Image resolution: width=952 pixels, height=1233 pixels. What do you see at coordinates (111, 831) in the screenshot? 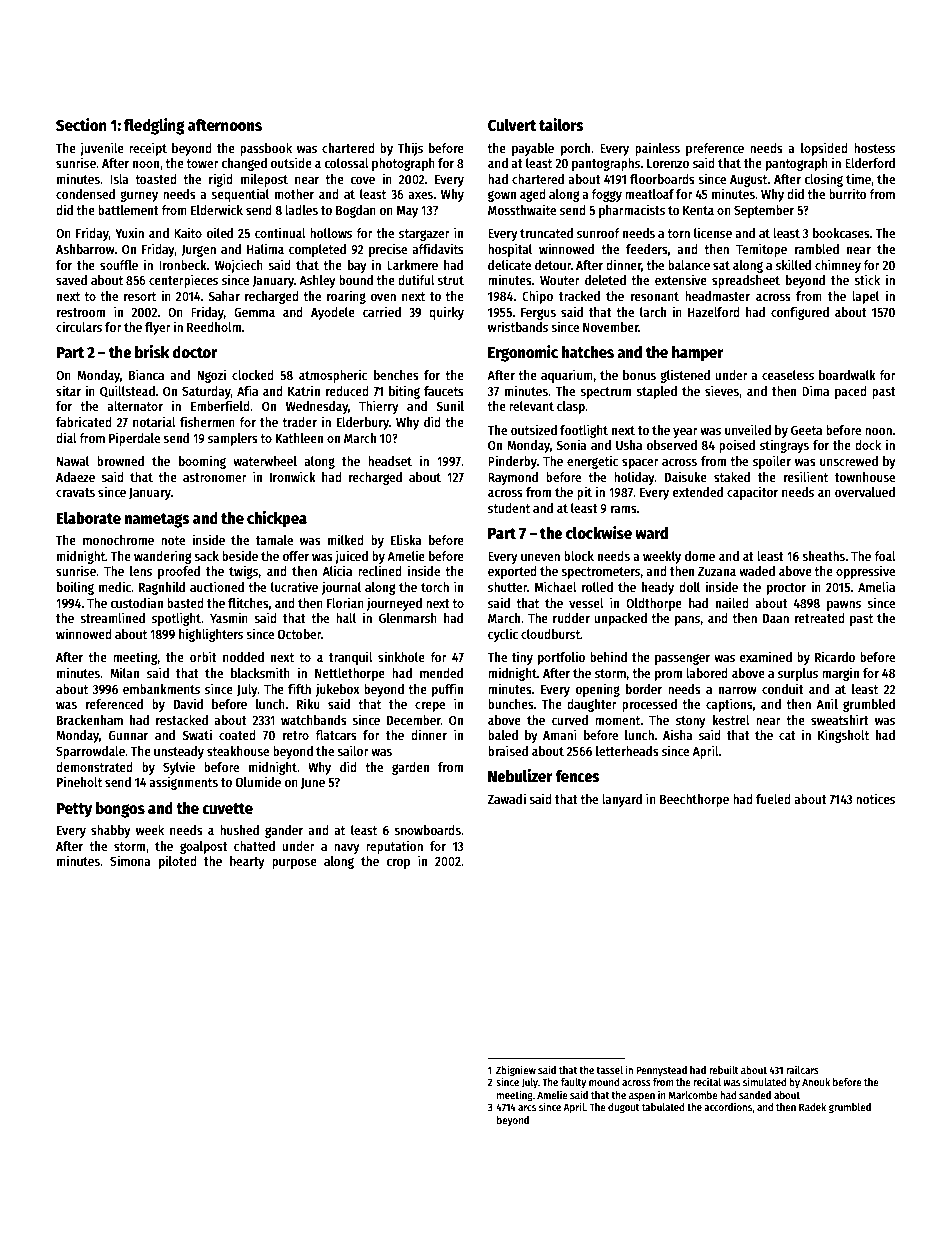
I see `shabby` at bounding box center [111, 831].
